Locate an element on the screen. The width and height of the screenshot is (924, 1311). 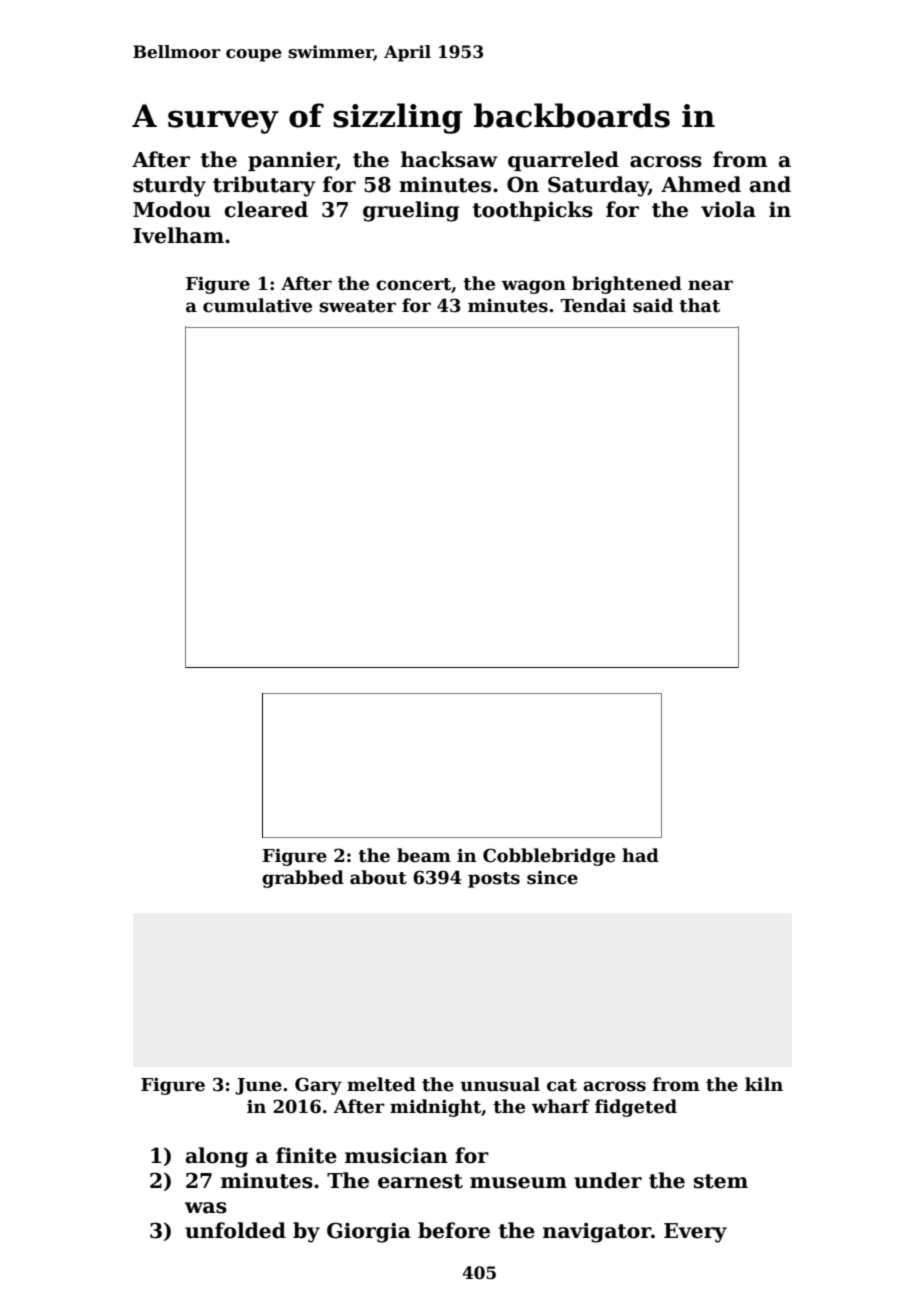
cumulative is located at coordinates (257, 305).
